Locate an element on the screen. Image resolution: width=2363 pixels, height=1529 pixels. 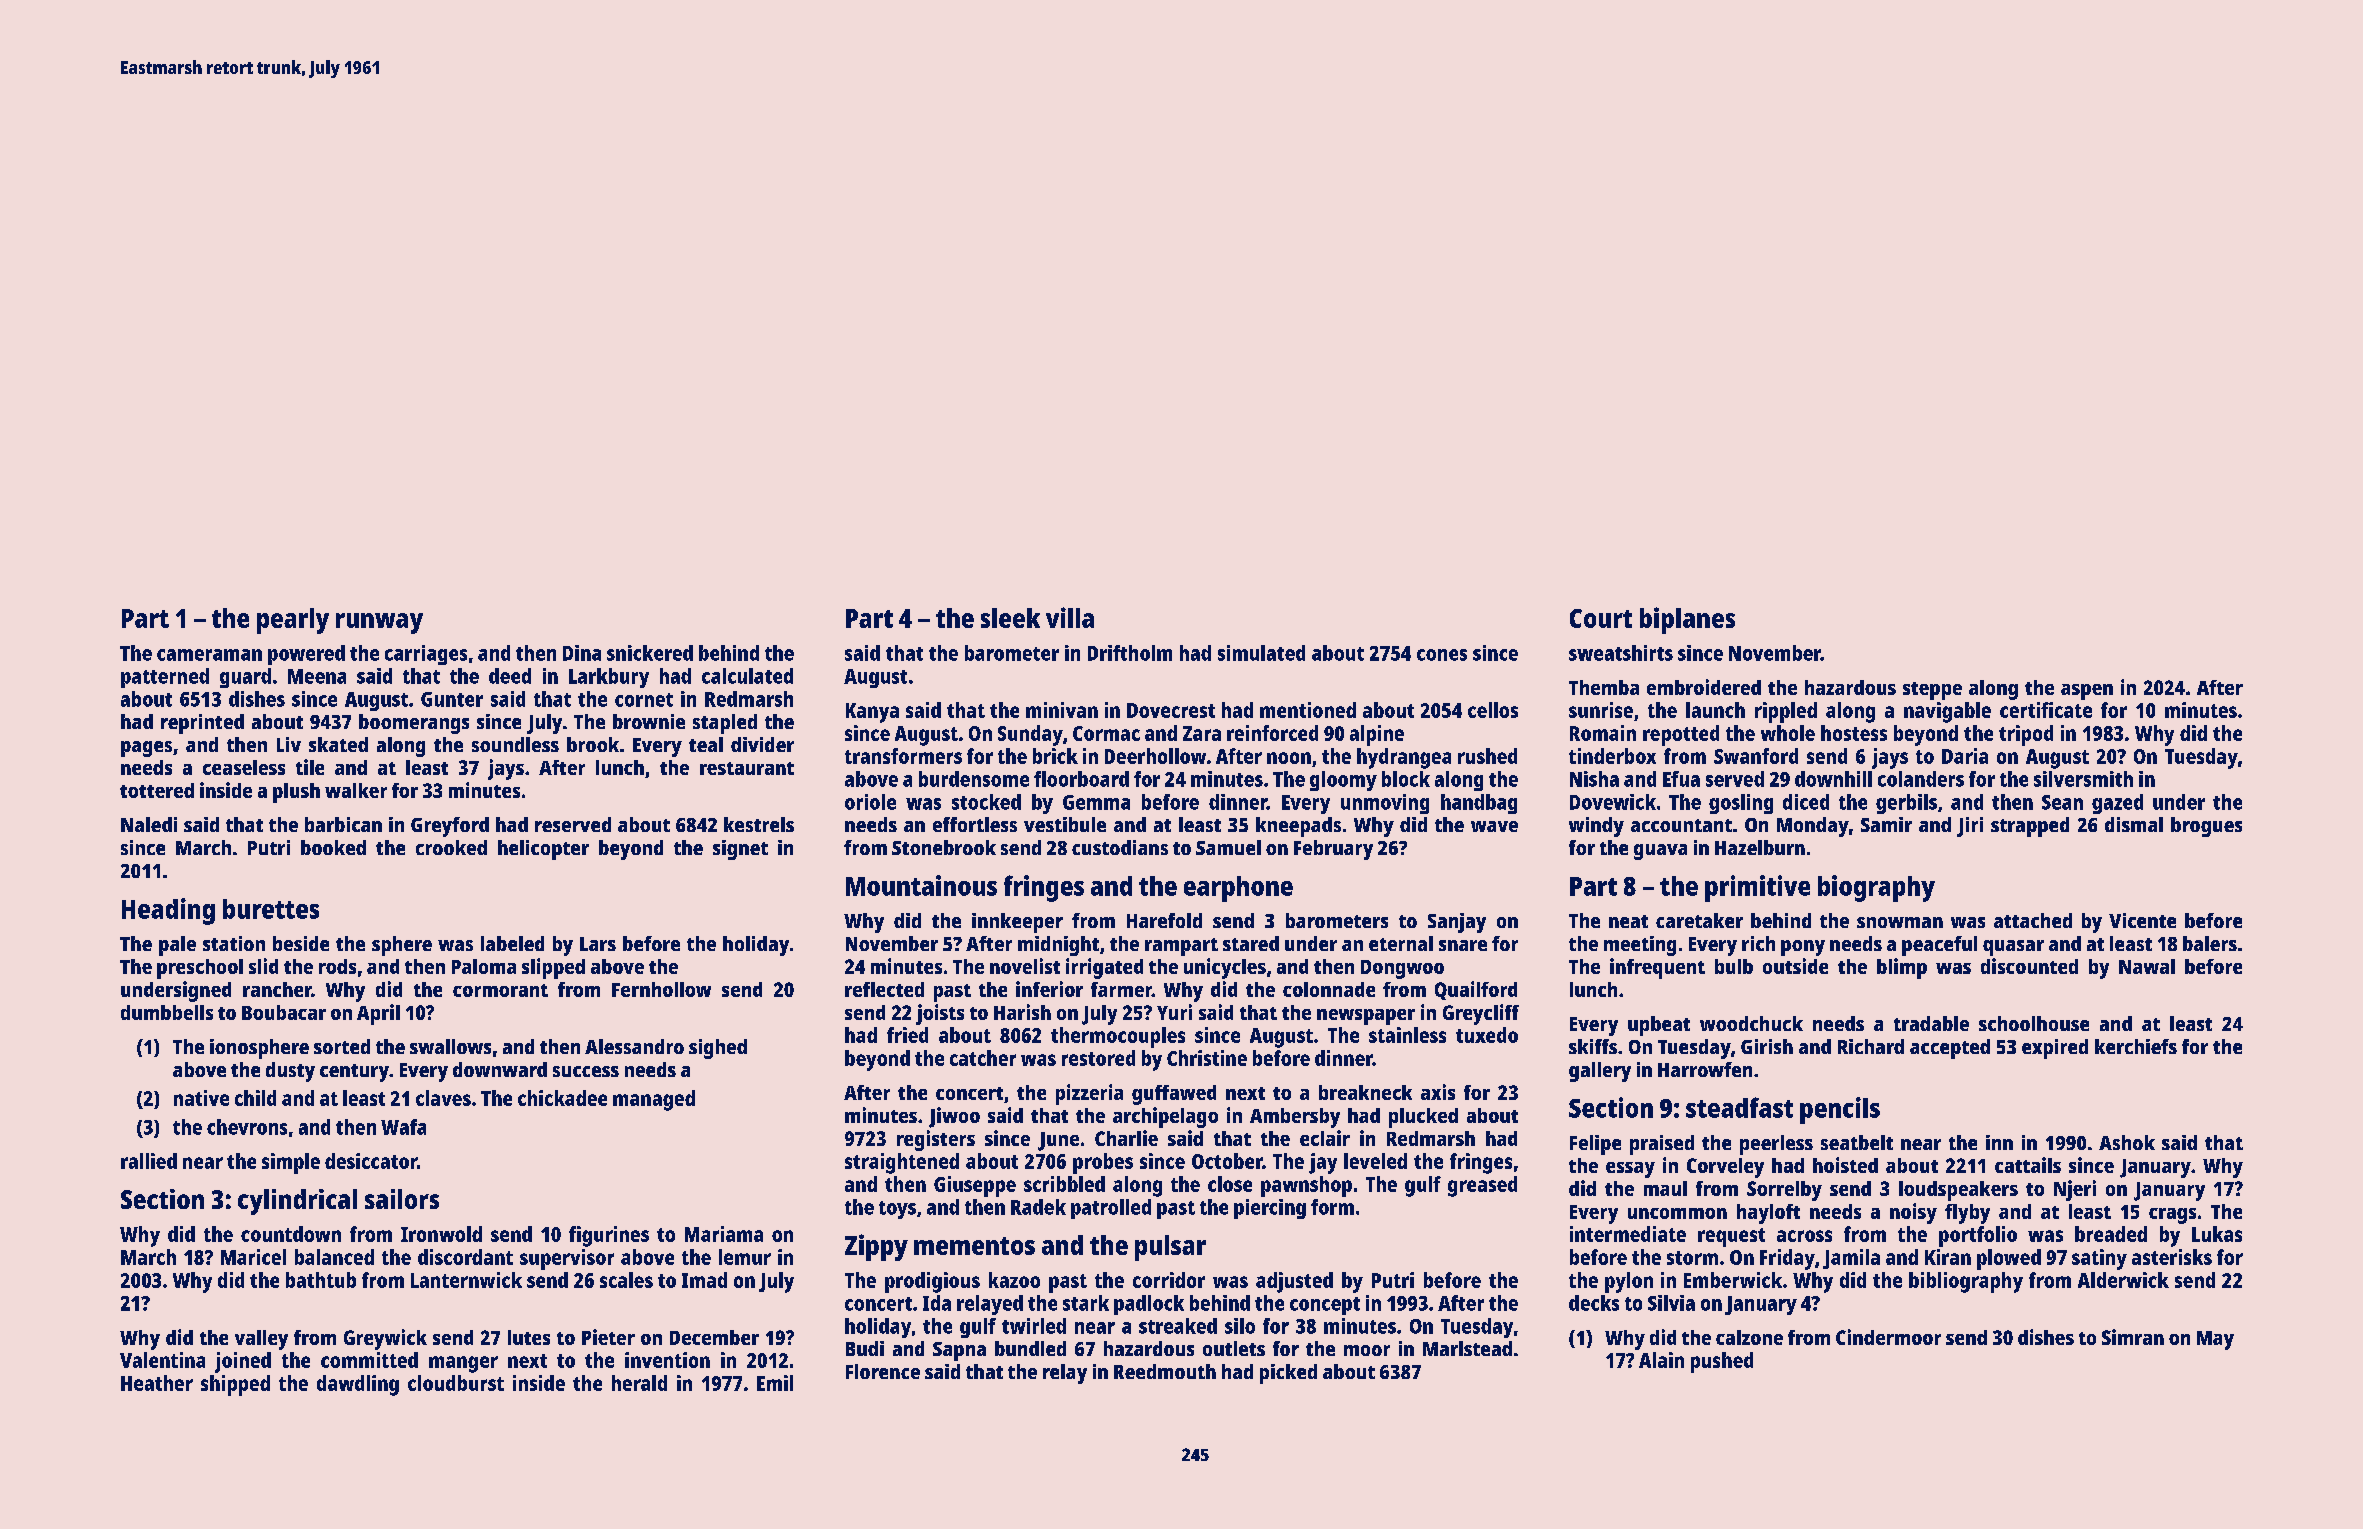
brogues is located at coordinates (2206, 827).
